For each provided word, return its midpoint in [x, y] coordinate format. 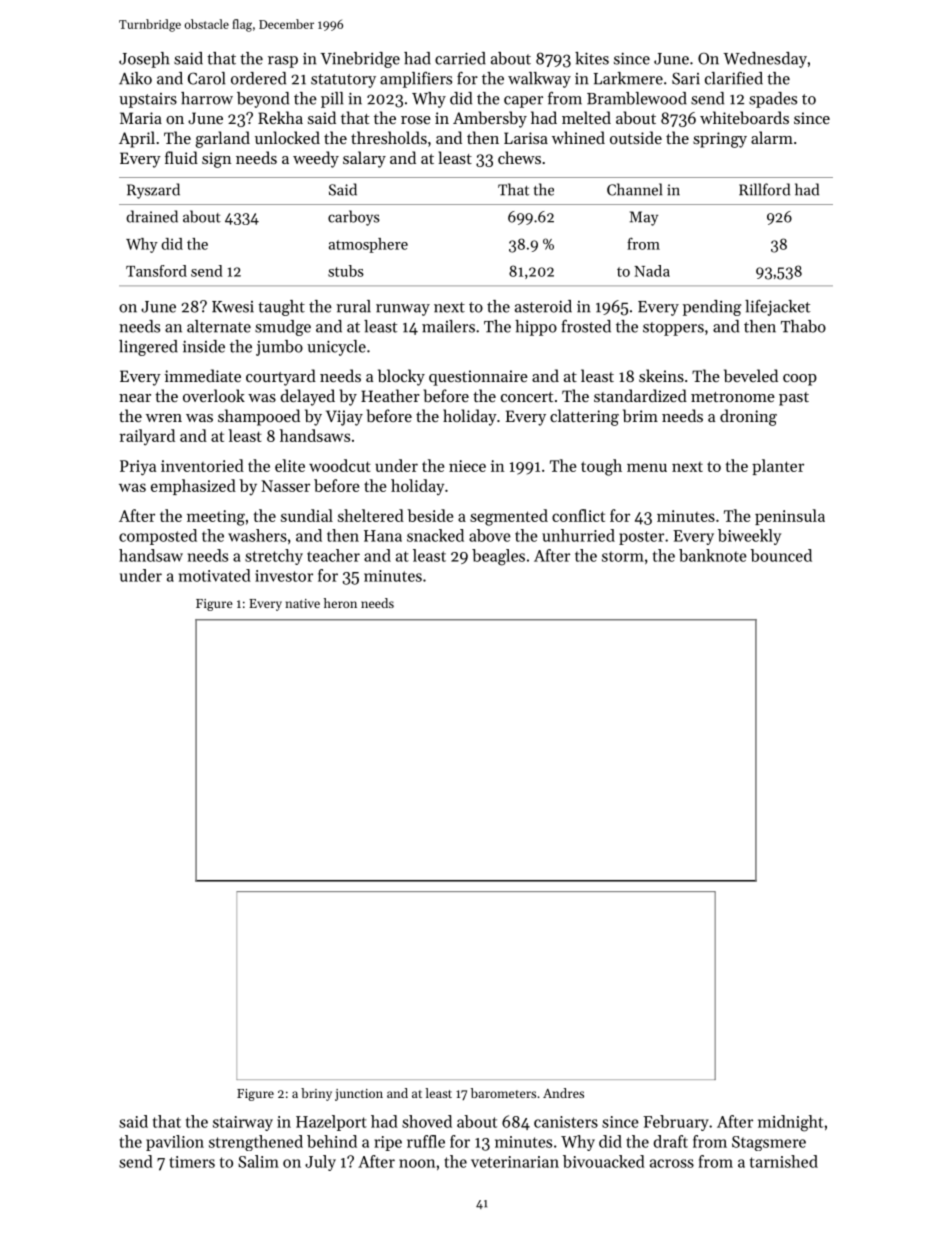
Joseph [144, 60]
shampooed [259, 417]
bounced [781, 555]
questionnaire [478, 378]
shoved [427, 1121]
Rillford [764, 189]
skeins [661, 375]
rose [416, 120]
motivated [215, 575]
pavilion [175, 1143]
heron [340, 603]
